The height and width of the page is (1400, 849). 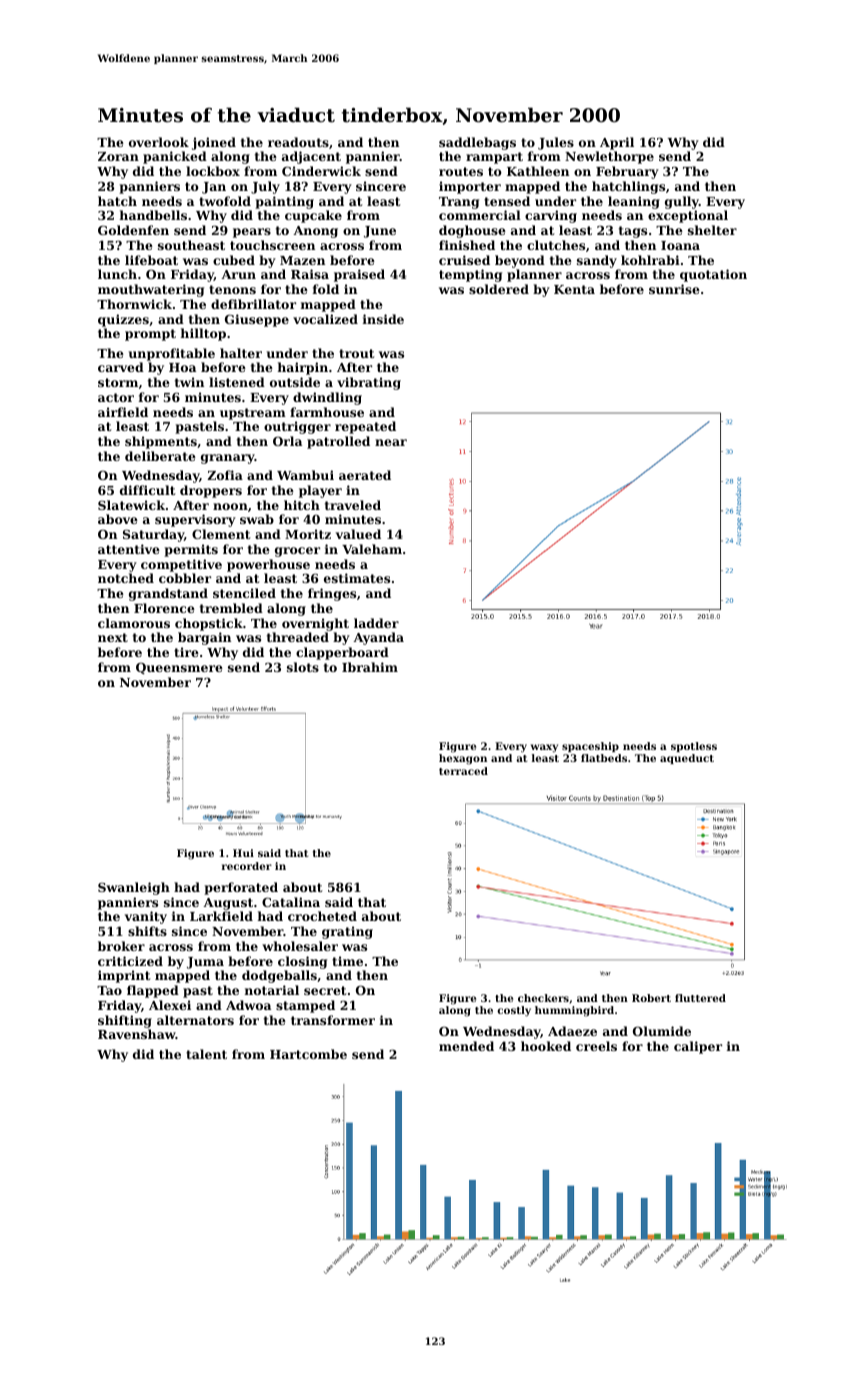 What do you see at coordinates (272, 245) in the page?
I see `touchscreen` at bounding box center [272, 245].
